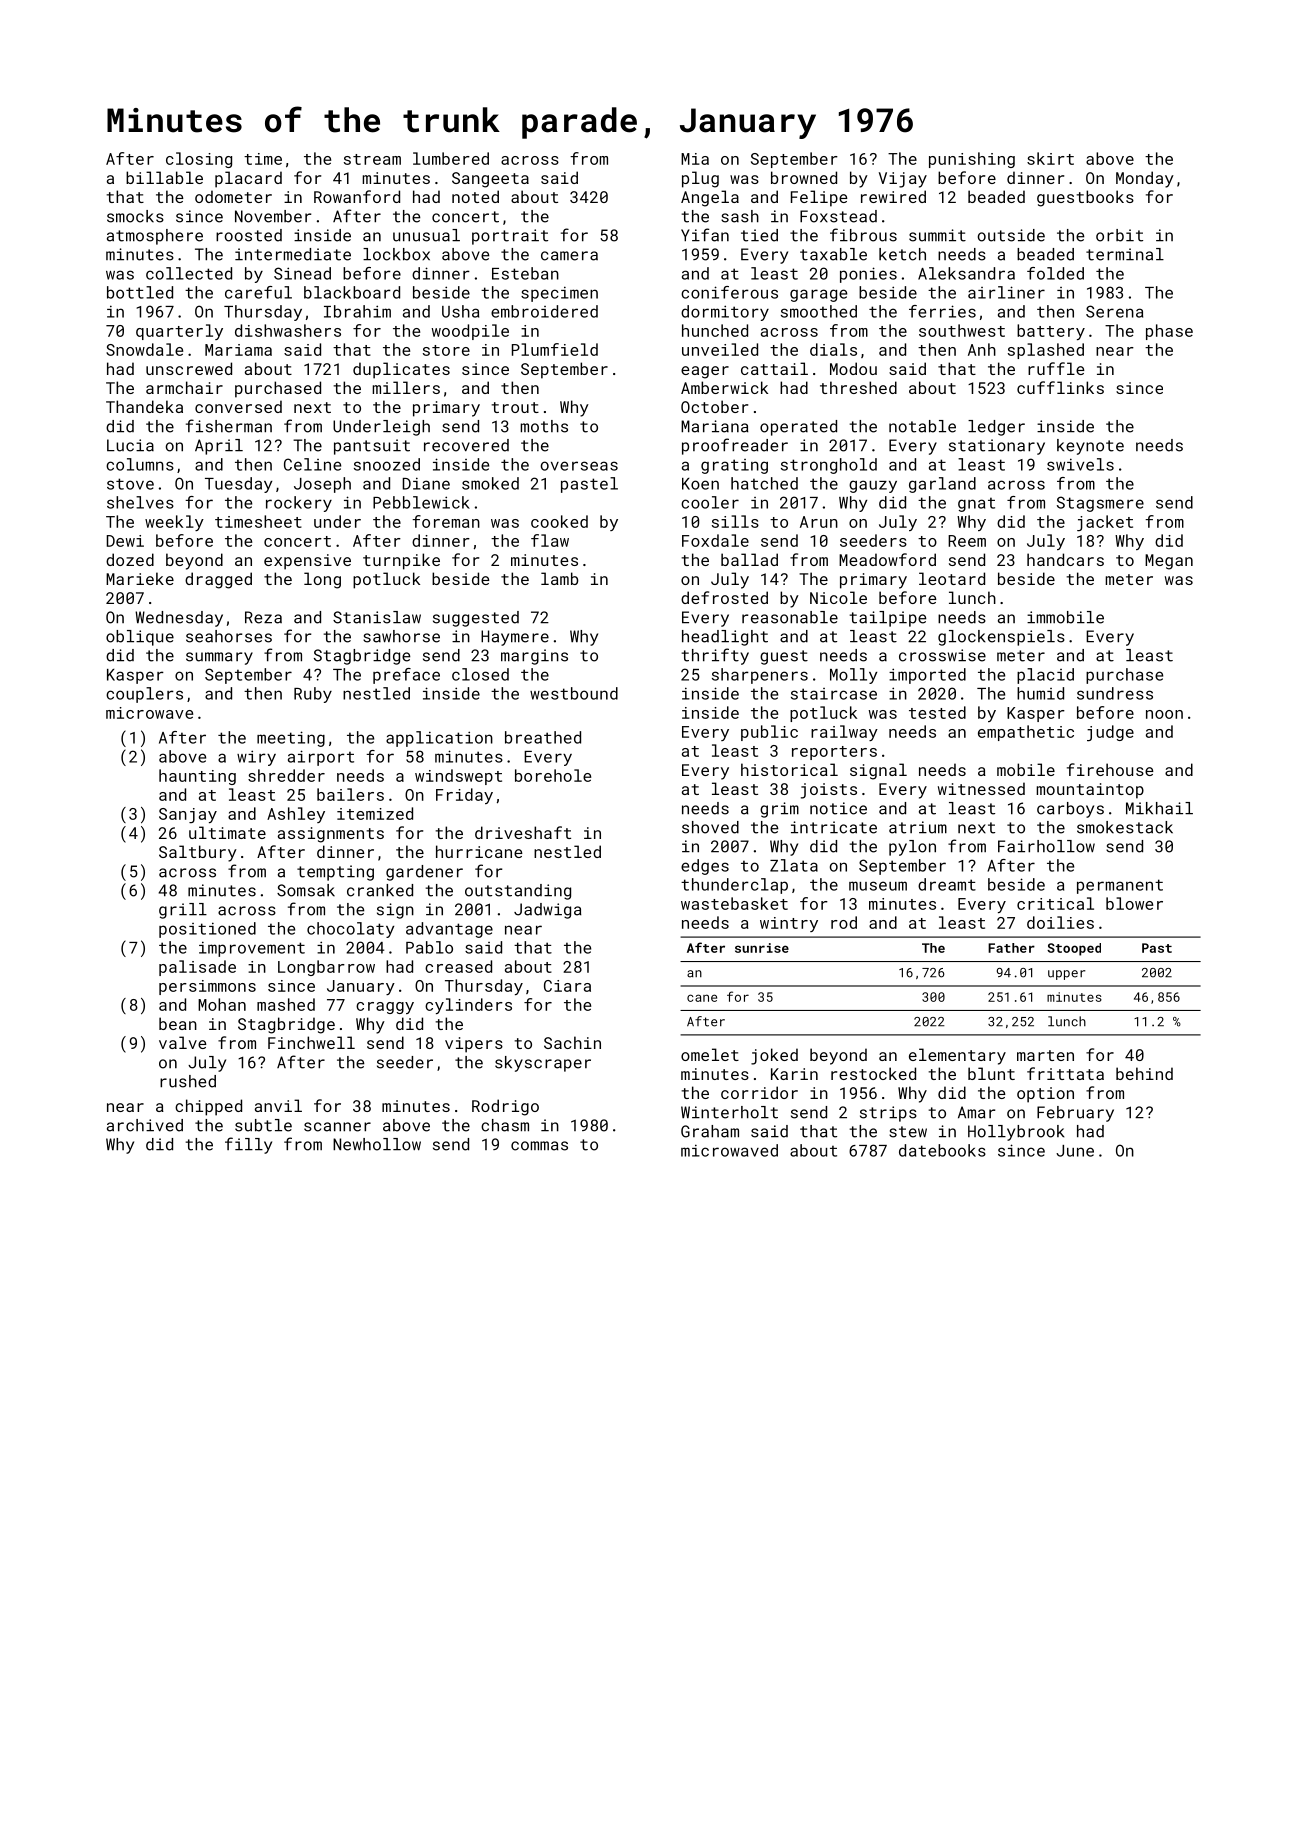 This screenshot has height=1848, width=1306. What do you see at coordinates (188, 815) in the screenshot?
I see `Sanjay` at bounding box center [188, 815].
